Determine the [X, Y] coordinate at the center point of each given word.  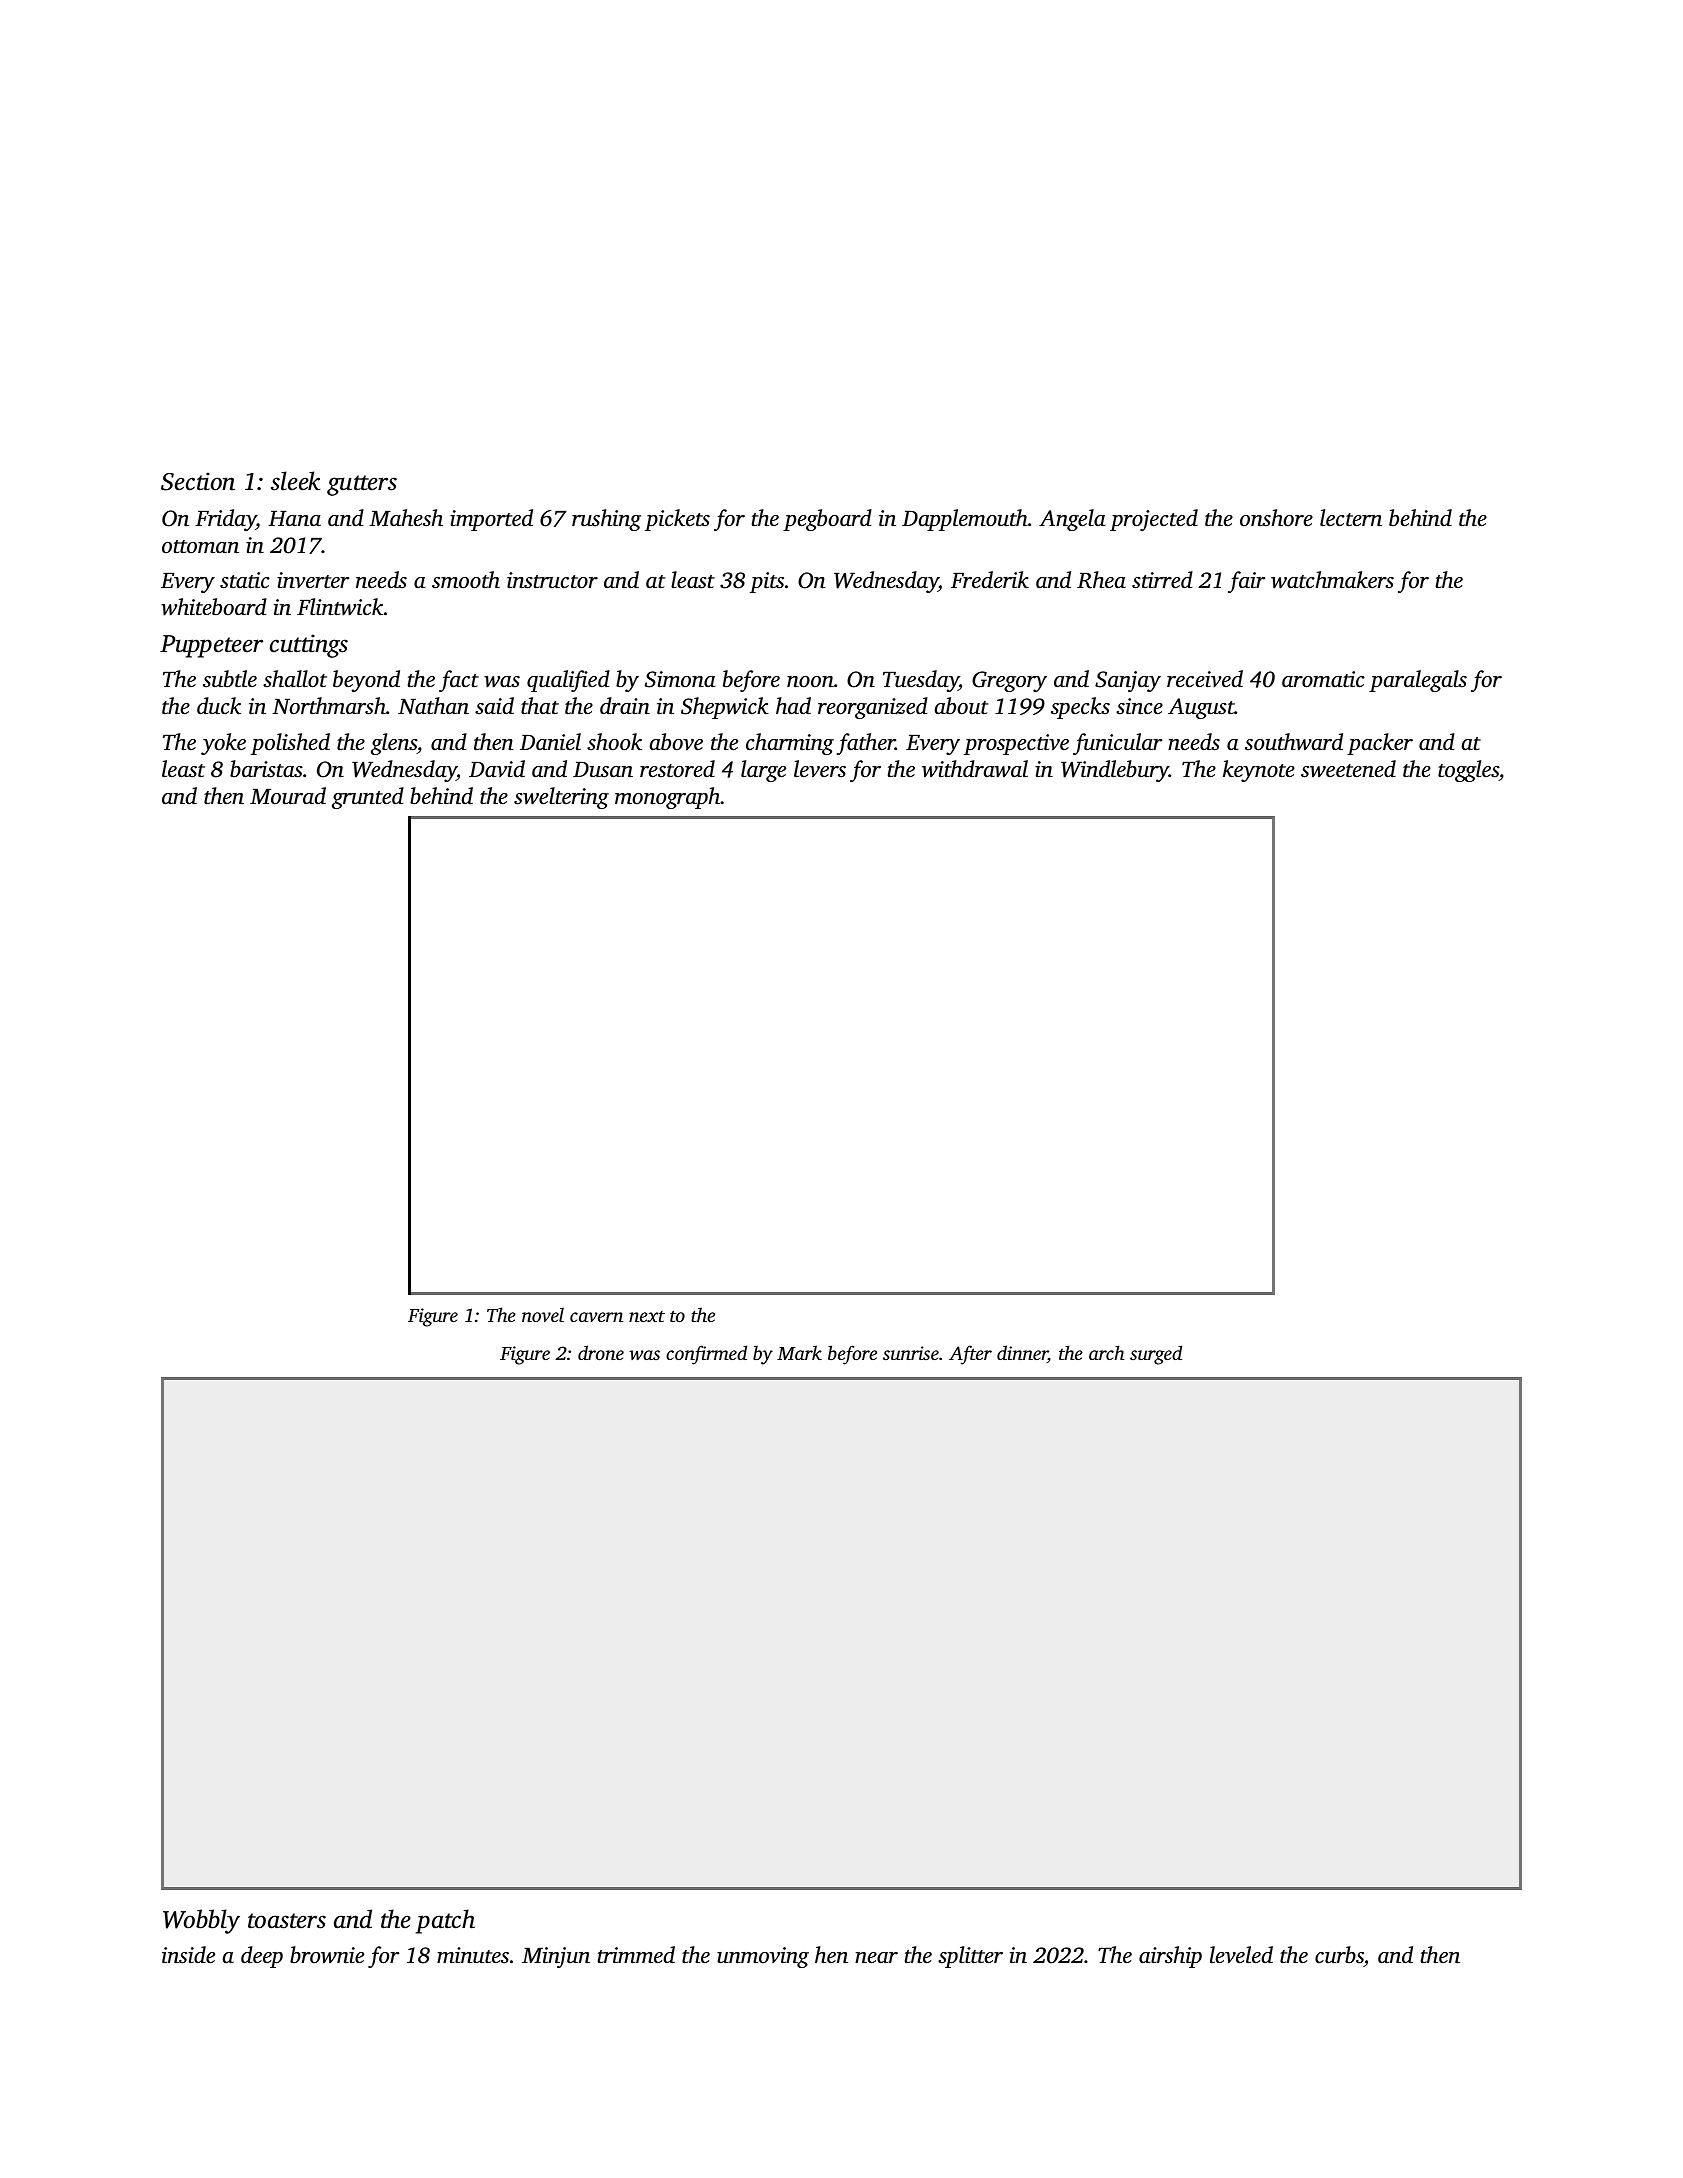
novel [543, 1314]
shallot [295, 679]
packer [1380, 744]
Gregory [1009, 681]
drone [601, 1352]
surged [1156, 1355]
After [970, 1355]
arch [1107, 1352]
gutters [362, 485]
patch [445, 1921]
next [647, 1316]
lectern [1351, 518]
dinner [1022, 1354]
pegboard [827, 520]
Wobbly [201, 1921]
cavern [596, 1317]
